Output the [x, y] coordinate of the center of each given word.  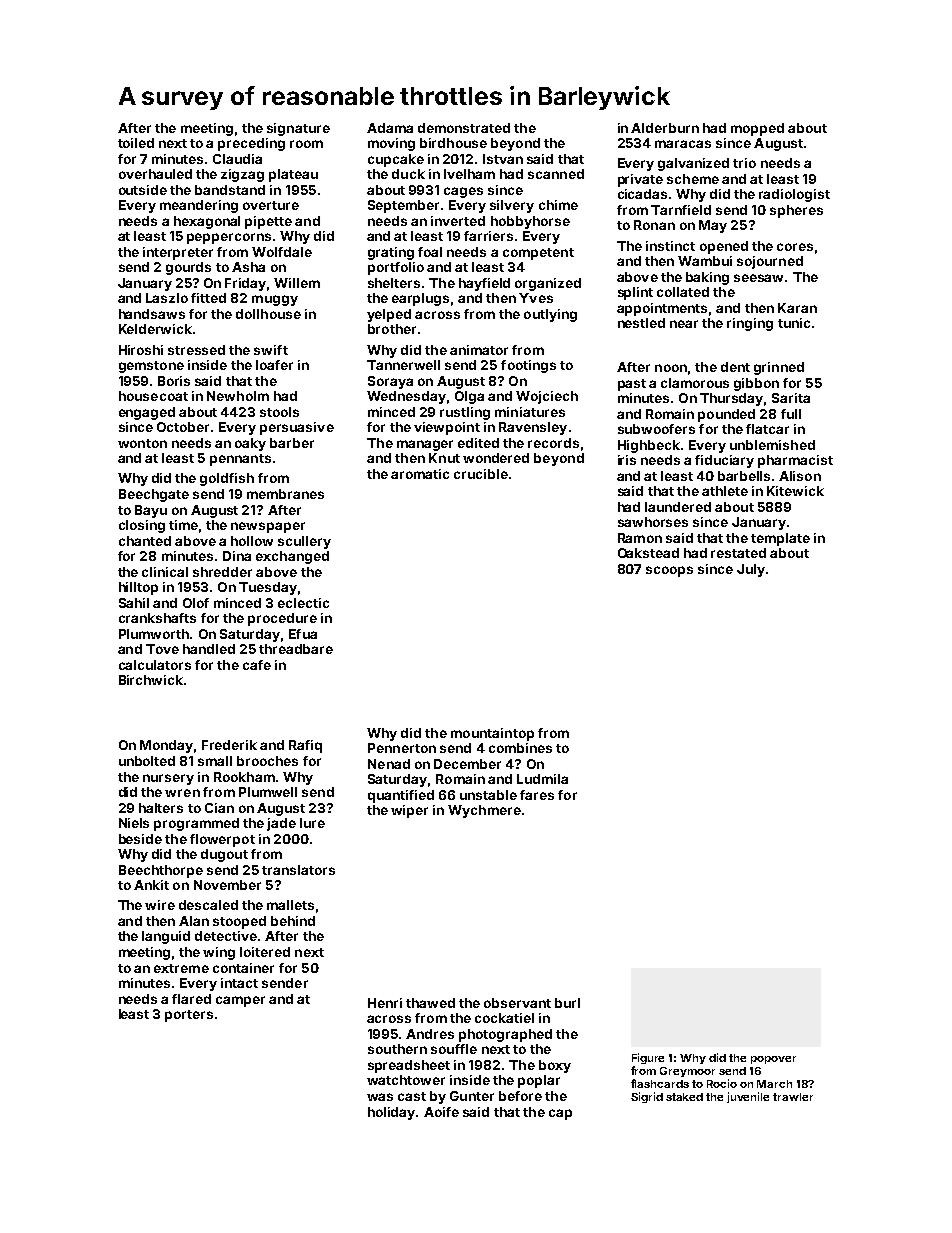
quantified [401, 796]
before [520, 1096]
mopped [757, 129]
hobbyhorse [530, 222]
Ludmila [542, 779]
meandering [199, 206]
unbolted [147, 761]
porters [189, 1016]
